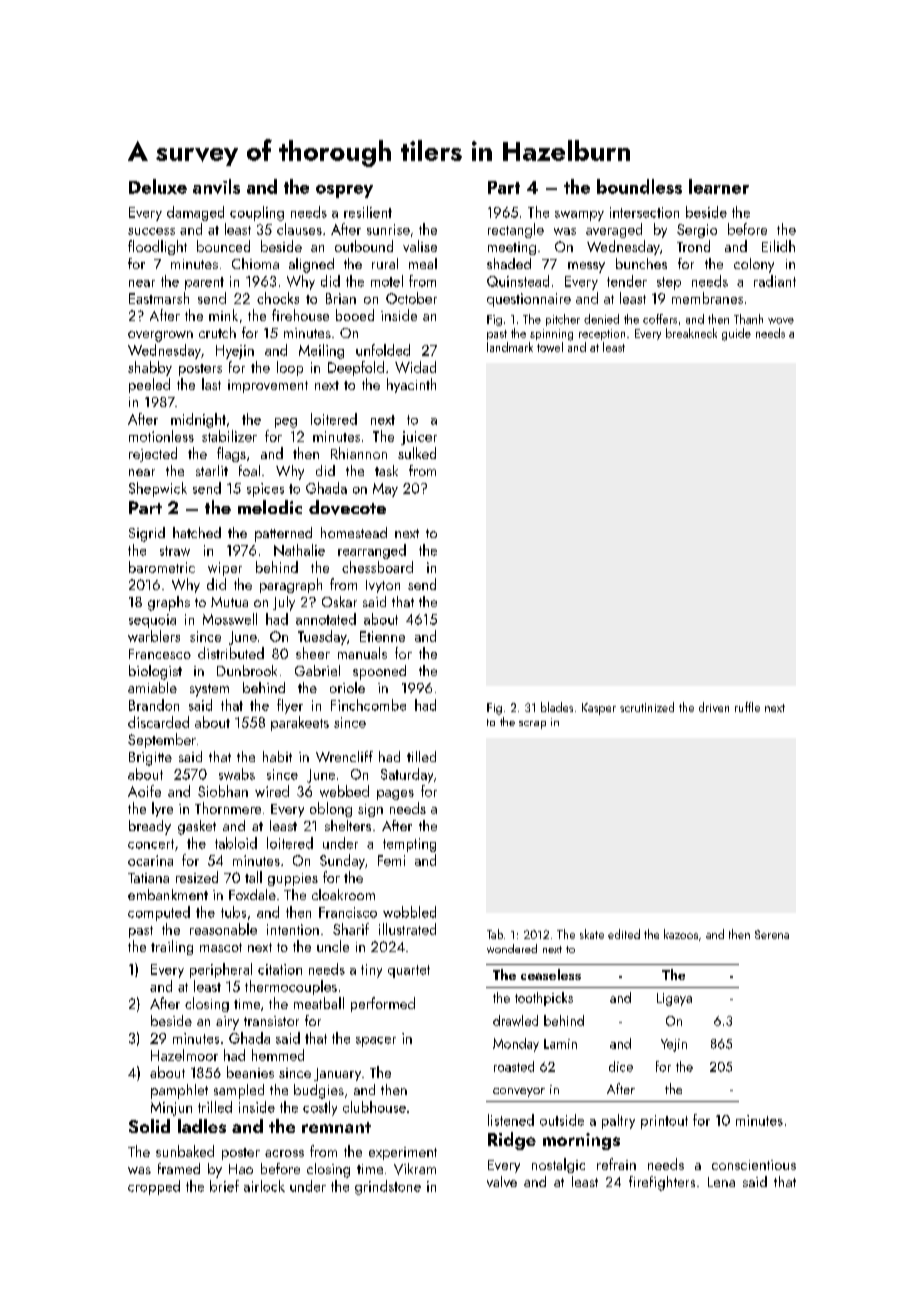 Image resolution: width=924 pixels, height=1311 pixels. Describe the element at coordinates (532, 725) in the screenshot. I see `scrap` at that location.
